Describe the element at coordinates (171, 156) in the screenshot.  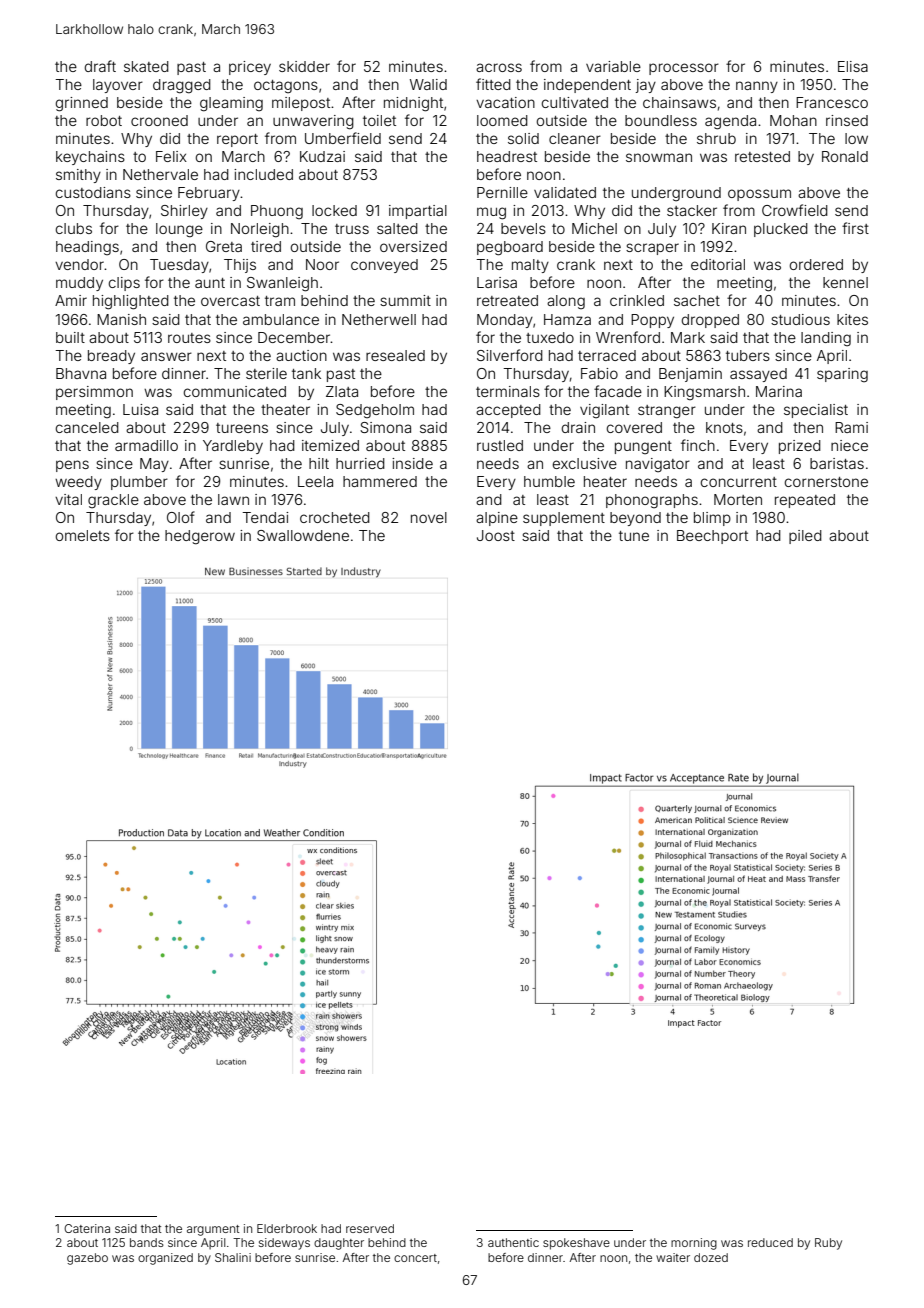
I see `Felix` at that location.
